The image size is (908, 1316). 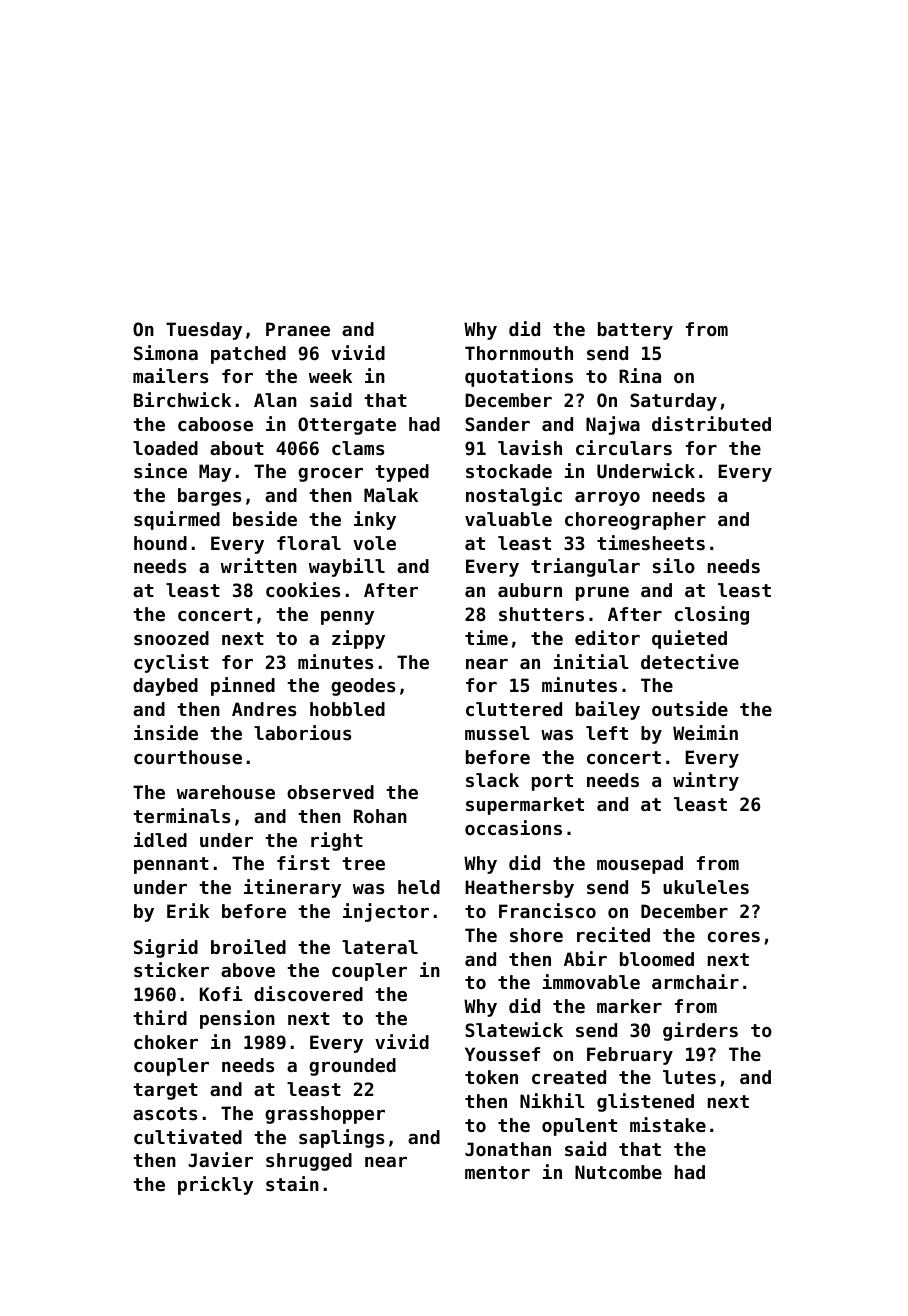 I want to click on patched, so click(x=248, y=355).
